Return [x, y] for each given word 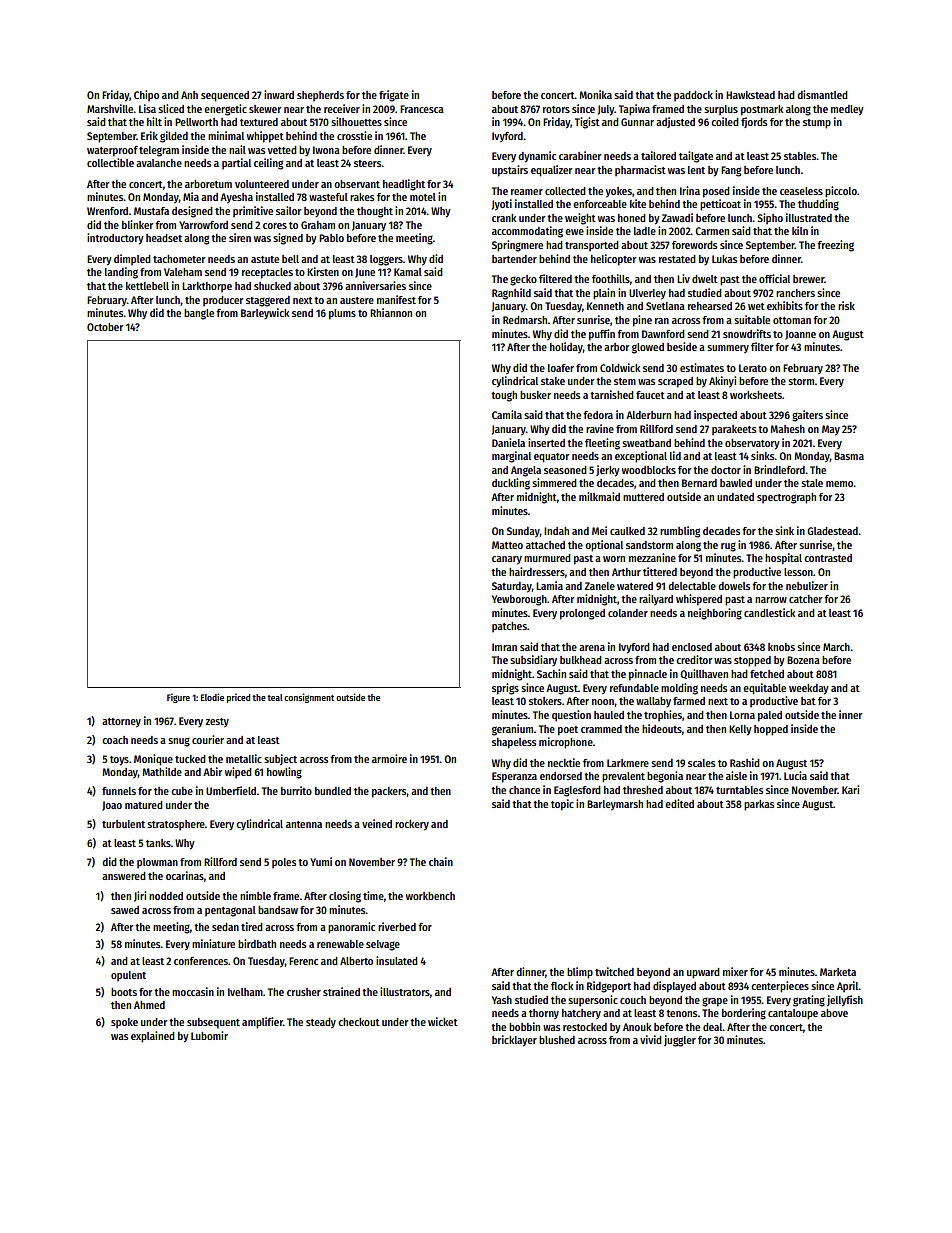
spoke [124, 1023]
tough [504, 396]
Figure [178, 698]
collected [565, 191]
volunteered [262, 184]
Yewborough [519, 600]
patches [509, 627]
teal [275, 697]
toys [119, 761]
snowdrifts [747, 333]
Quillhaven [704, 674]
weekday [809, 689]
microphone [566, 743]
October [105, 327]
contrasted [828, 558]
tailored [658, 155]
